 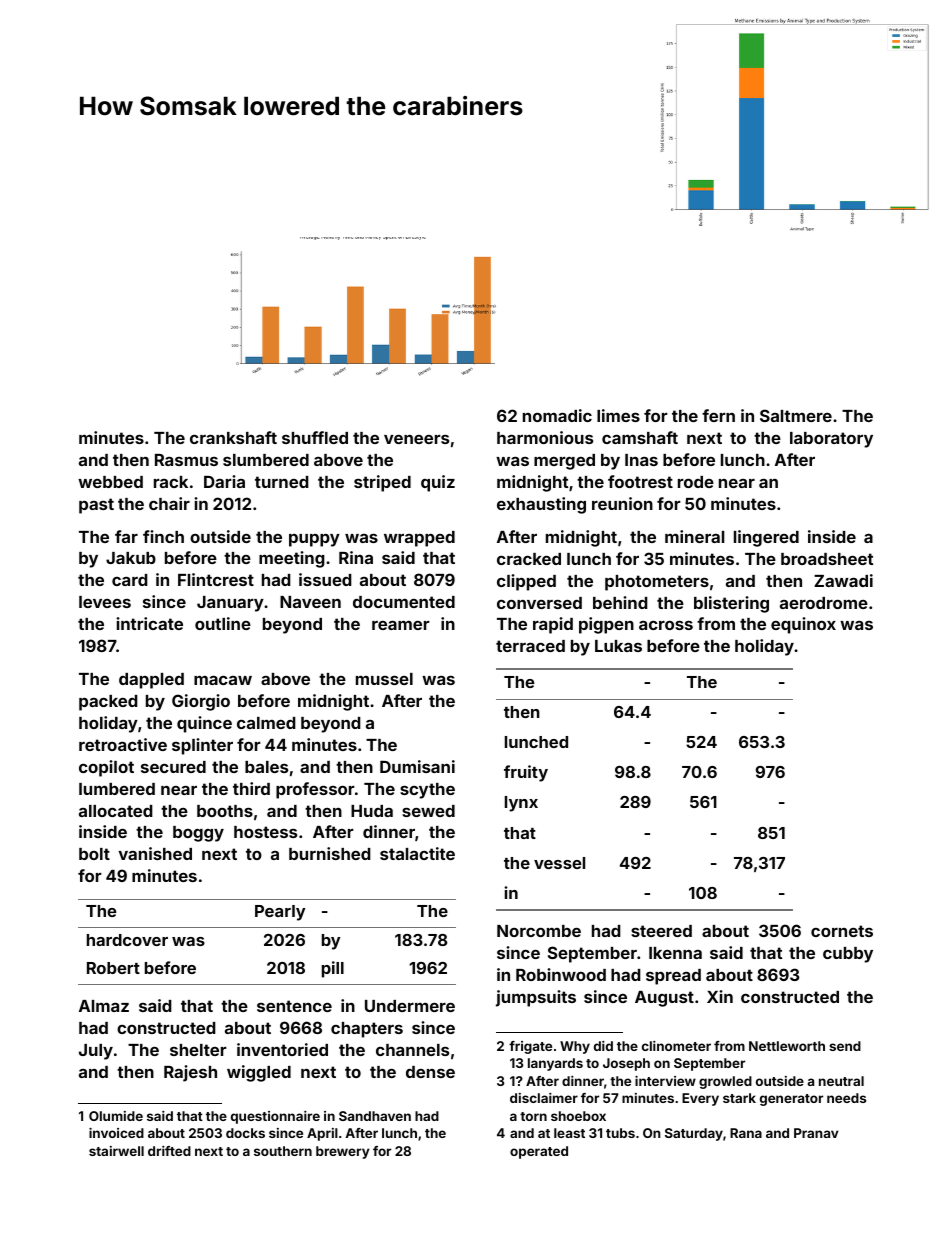 What do you see at coordinates (521, 804) in the screenshot?
I see `lynx` at bounding box center [521, 804].
